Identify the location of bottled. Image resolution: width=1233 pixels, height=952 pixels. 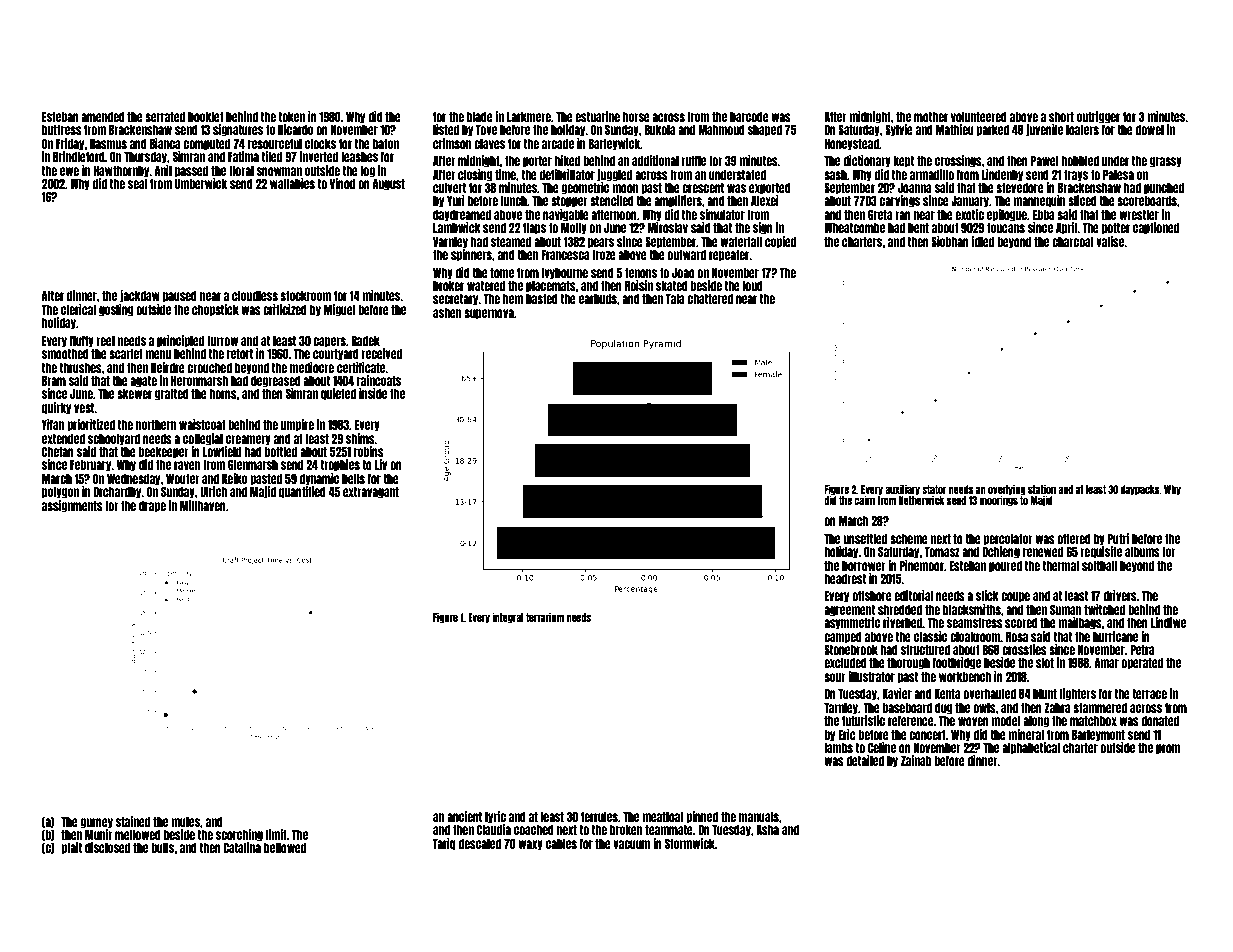
(280, 452).
